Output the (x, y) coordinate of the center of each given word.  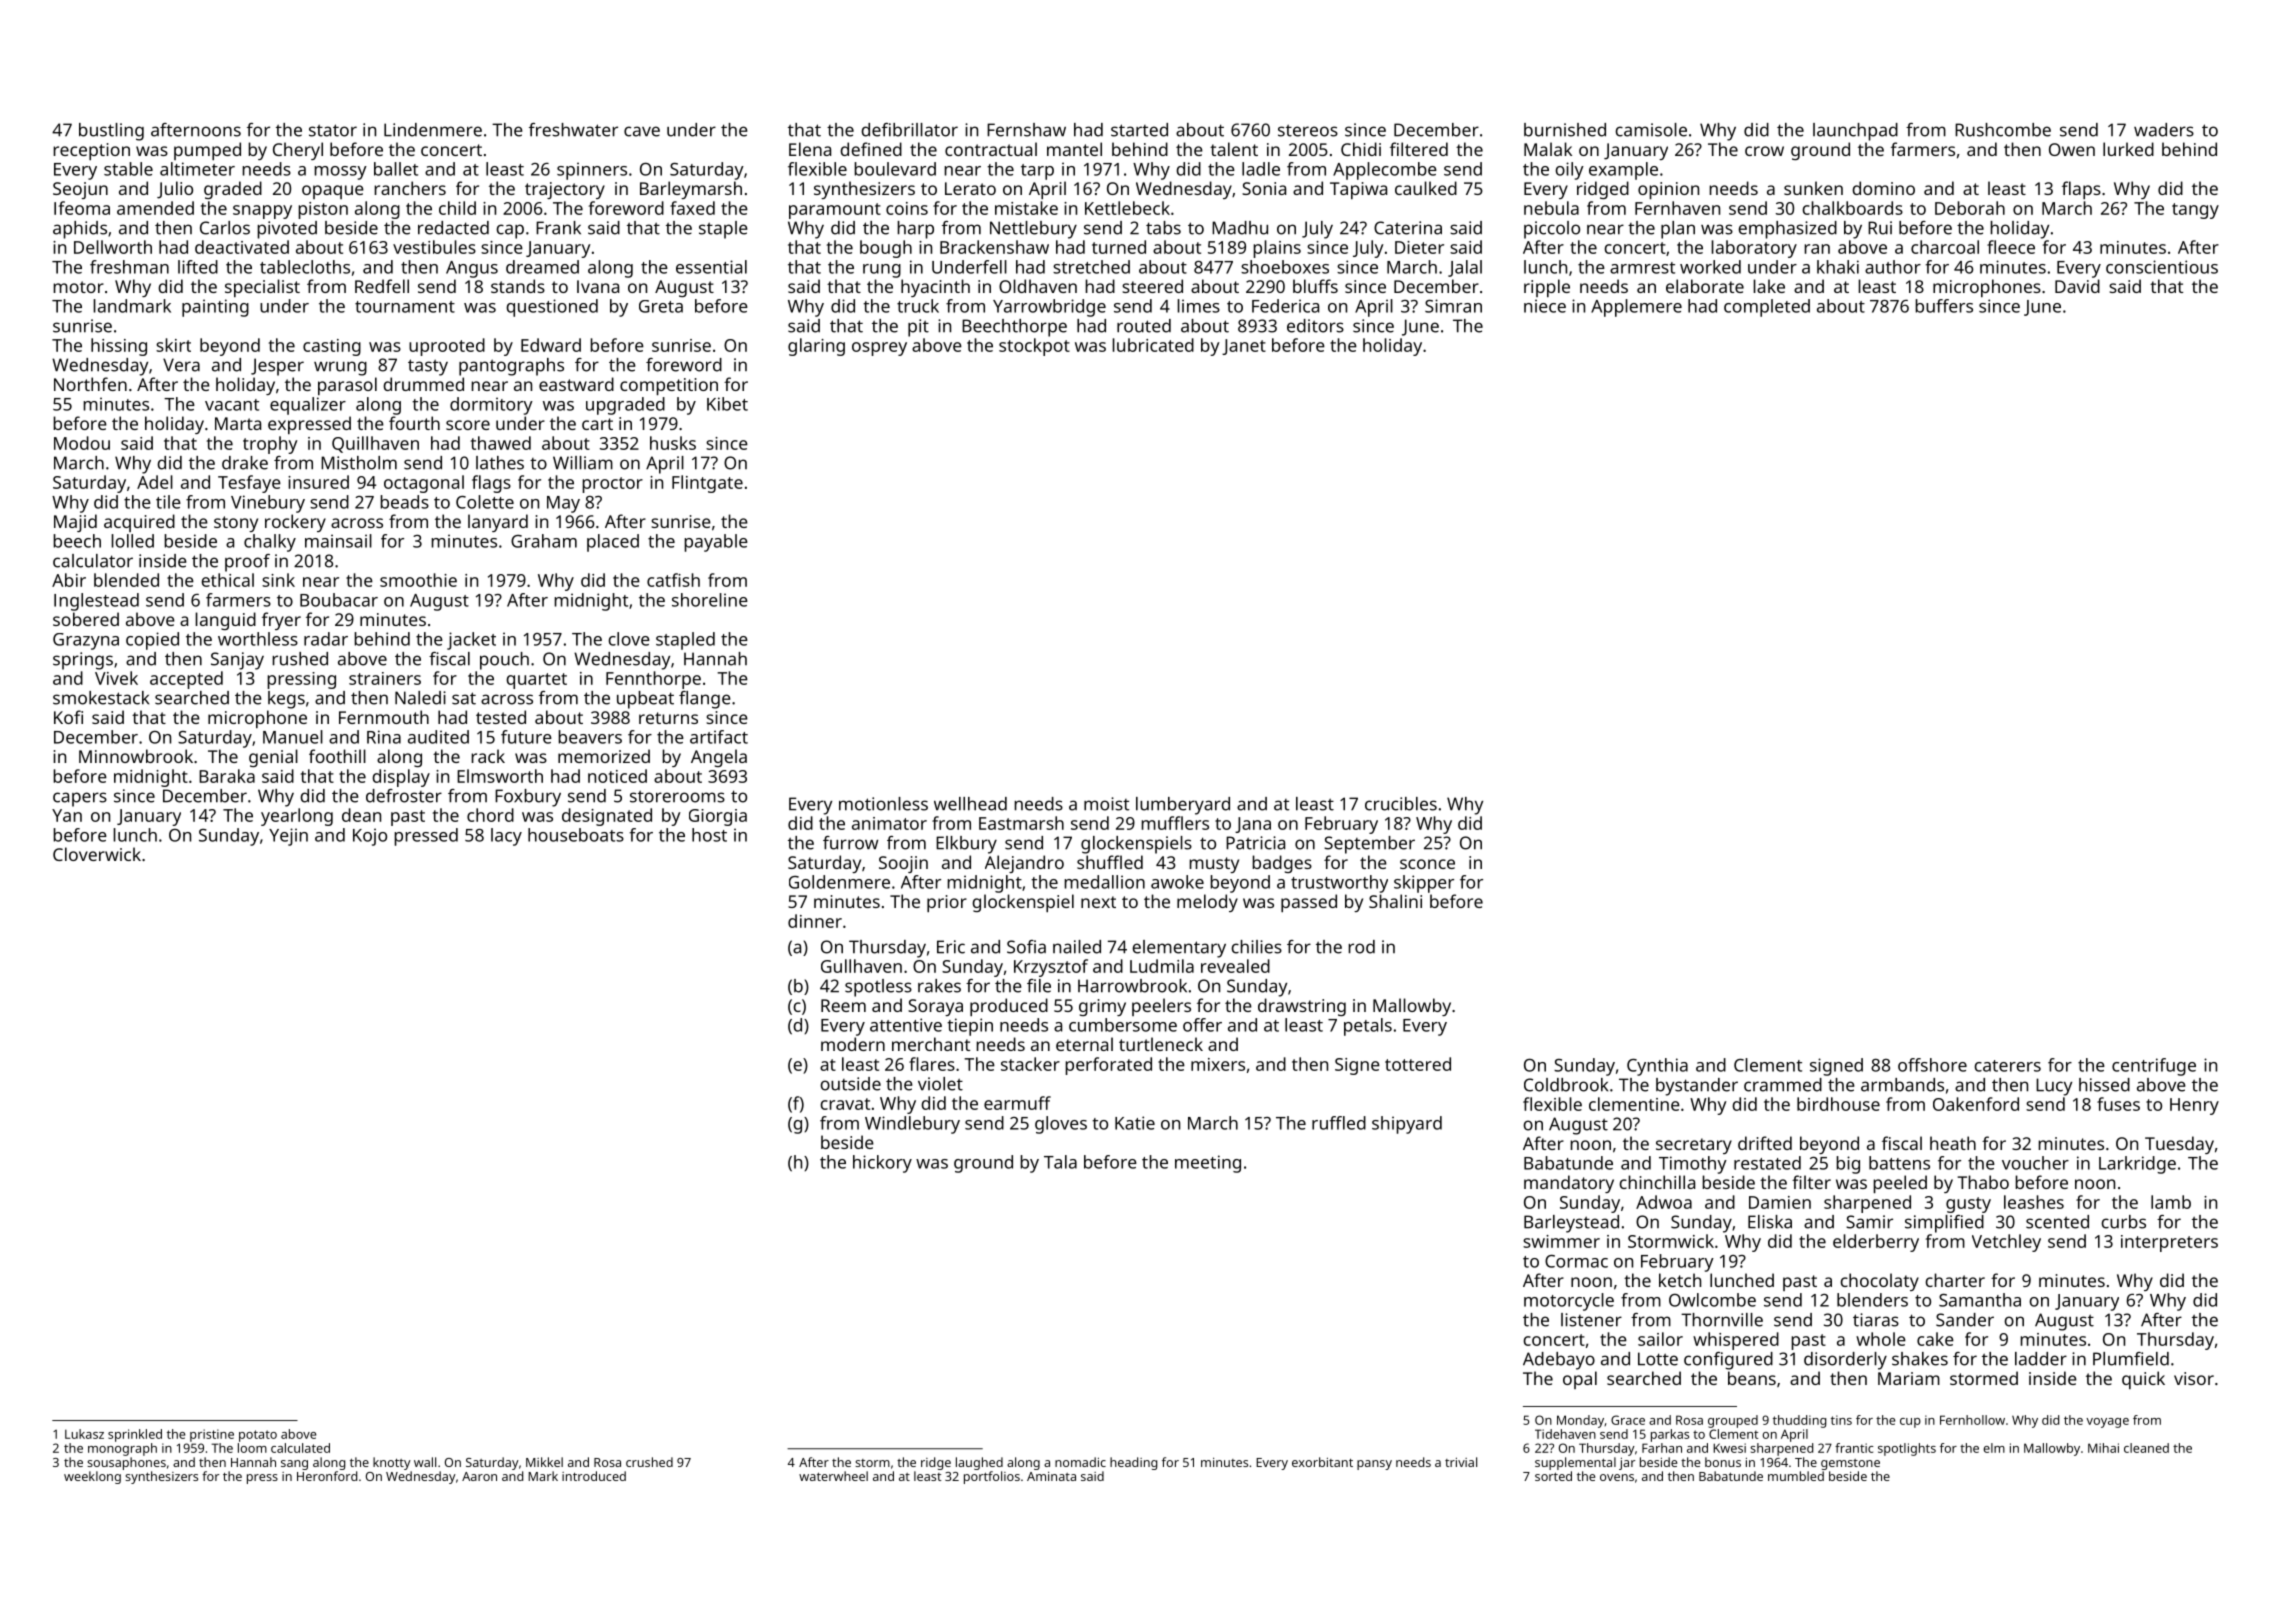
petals (1368, 1027)
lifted (198, 267)
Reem (843, 1005)
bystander (1697, 1087)
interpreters (2169, 1243)
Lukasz (84, 1434)
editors (1315, 326)
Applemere (1636, 308)
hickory (882, 1164)
